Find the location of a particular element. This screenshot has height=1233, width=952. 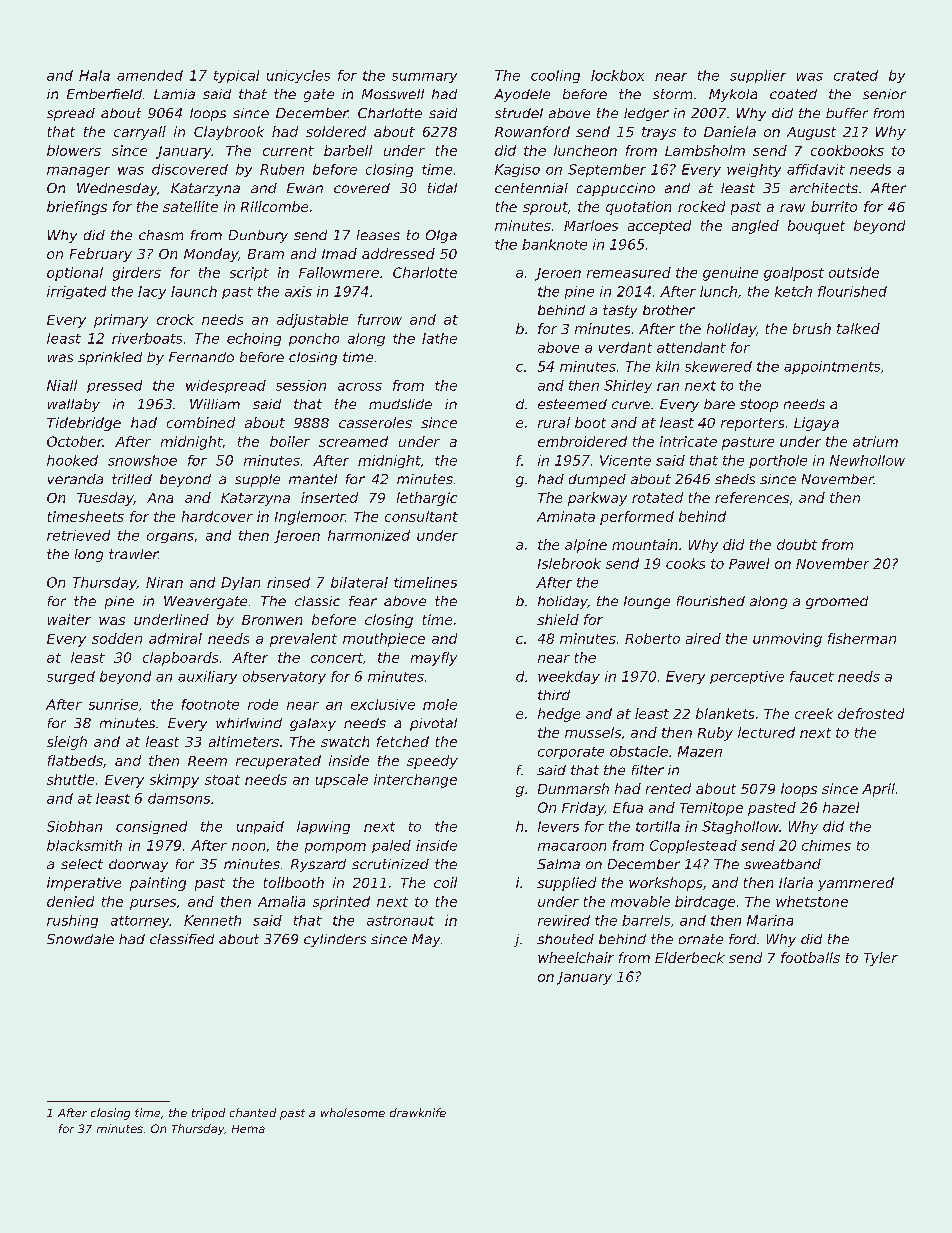

Snowdale is located at coordinates (80, 939).
